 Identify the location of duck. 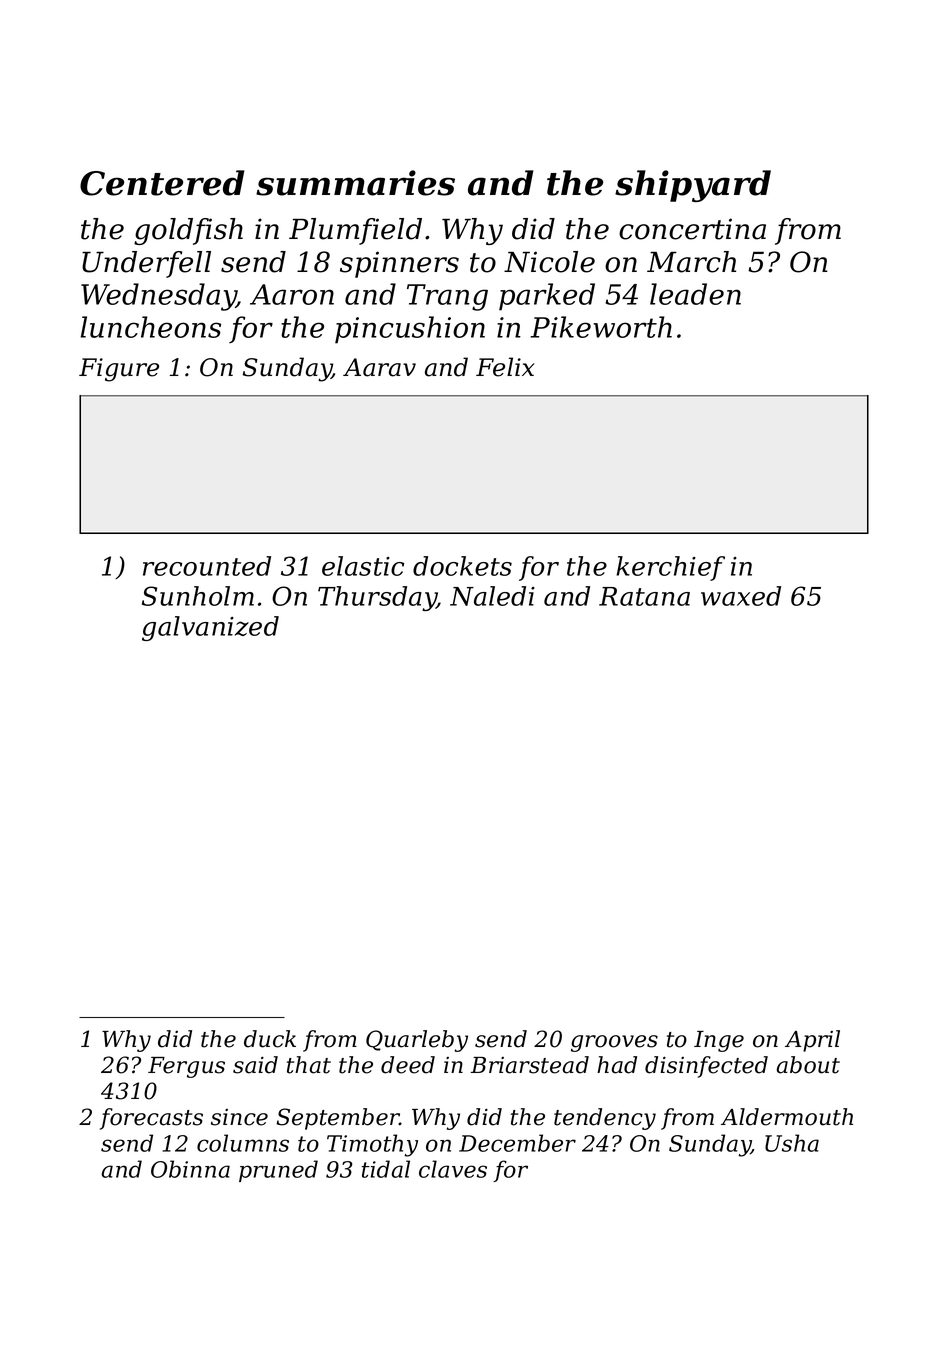
(270, 1039).
